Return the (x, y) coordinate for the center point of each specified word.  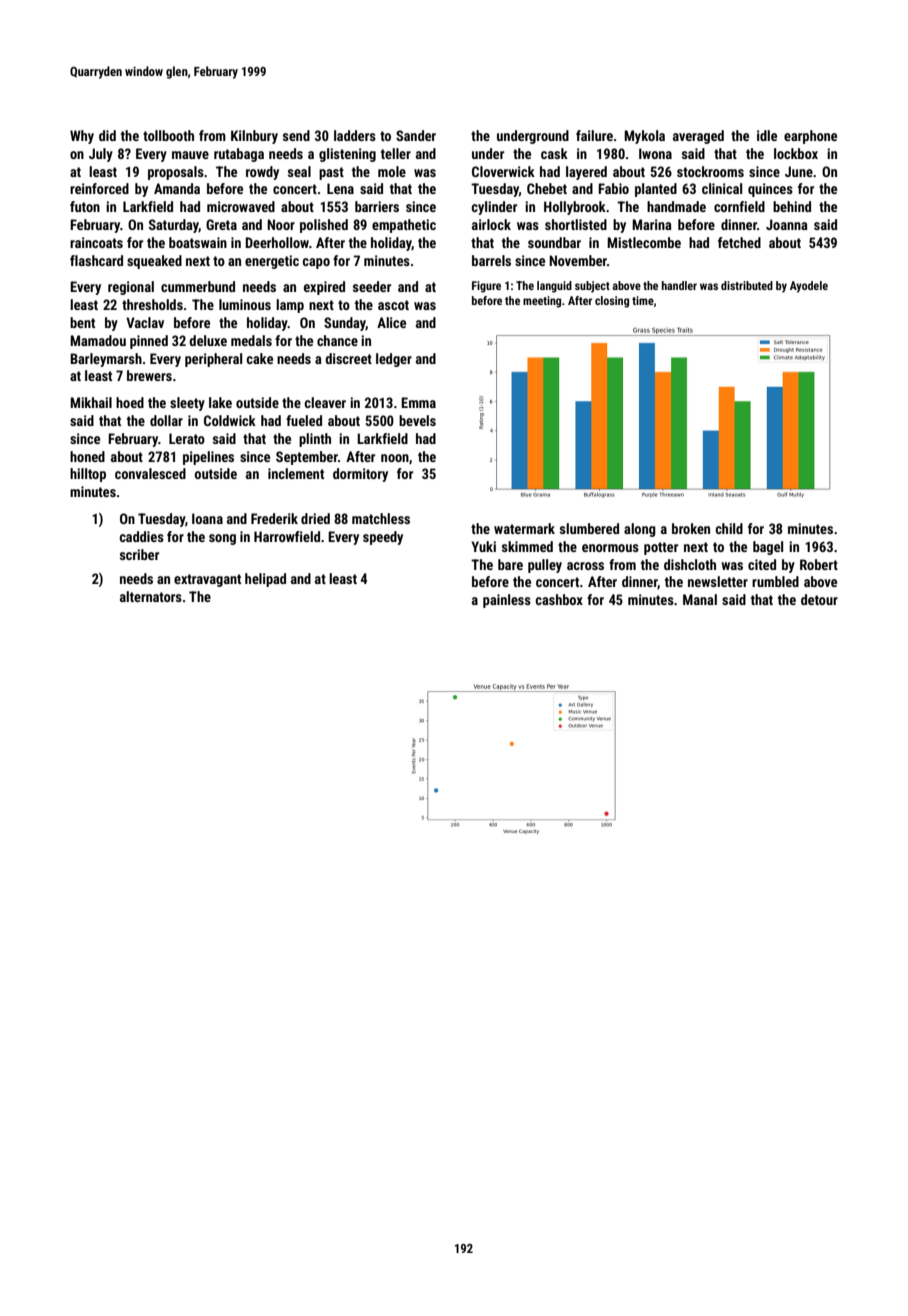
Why (82, 137)
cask (554, 153)
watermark (524, 528)
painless (507, 601)
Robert (819, 564)
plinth (315, 440)
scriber (139, 554)
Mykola (644, 137)
